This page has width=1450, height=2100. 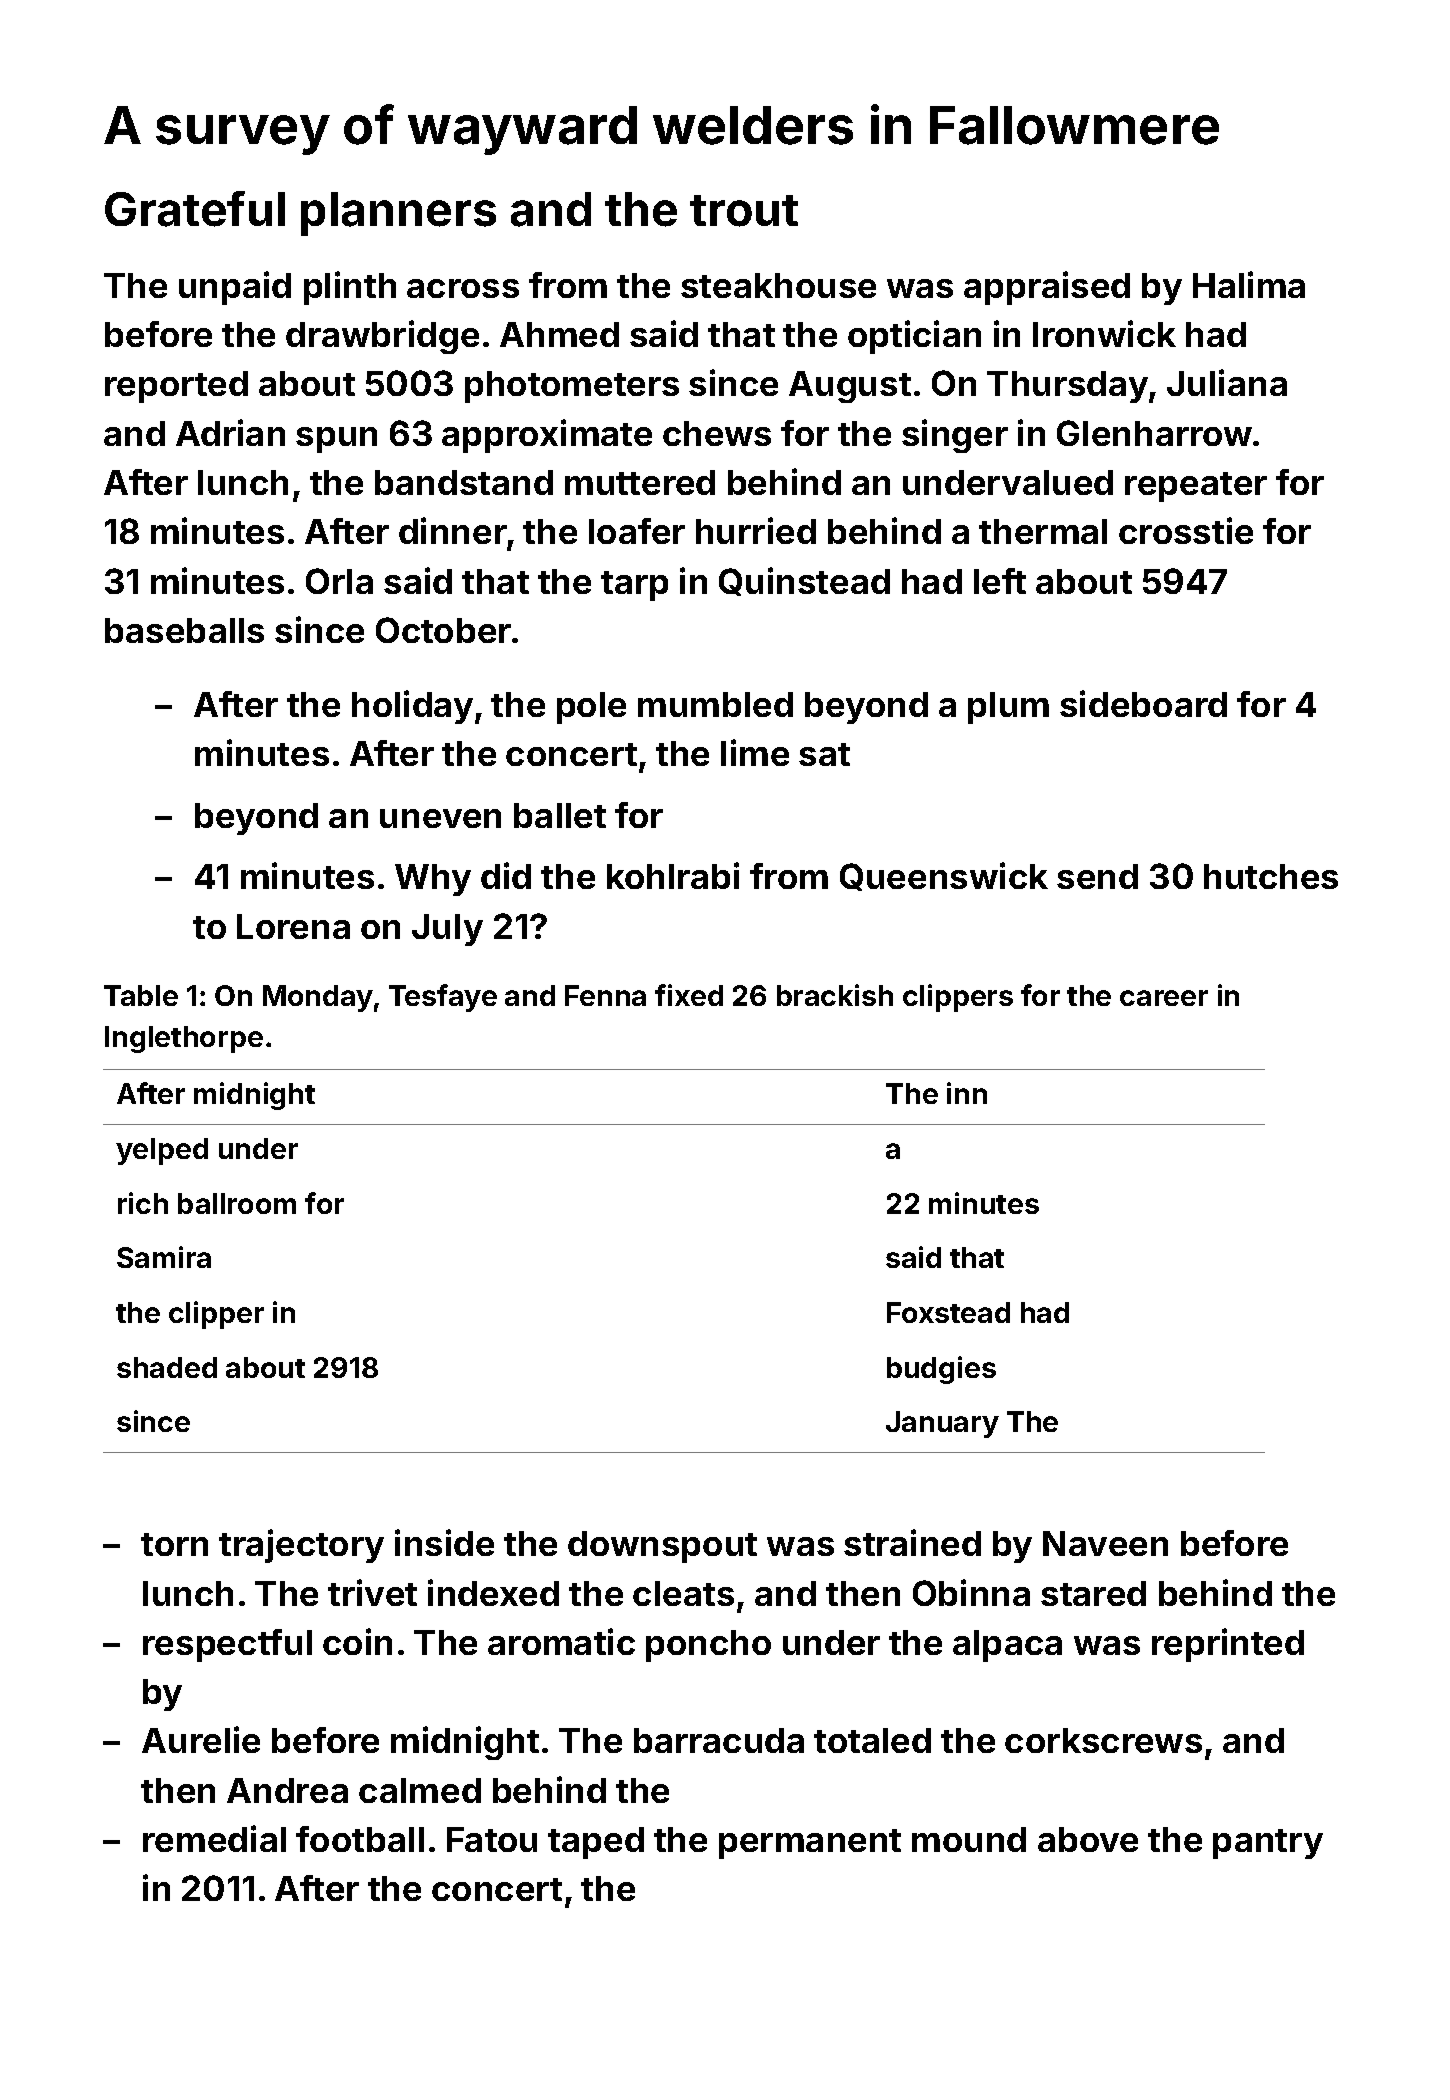 What do you see at coordinates (214, 1838) in the page?
I see `remedial` at bounding box center [214, 1838].
